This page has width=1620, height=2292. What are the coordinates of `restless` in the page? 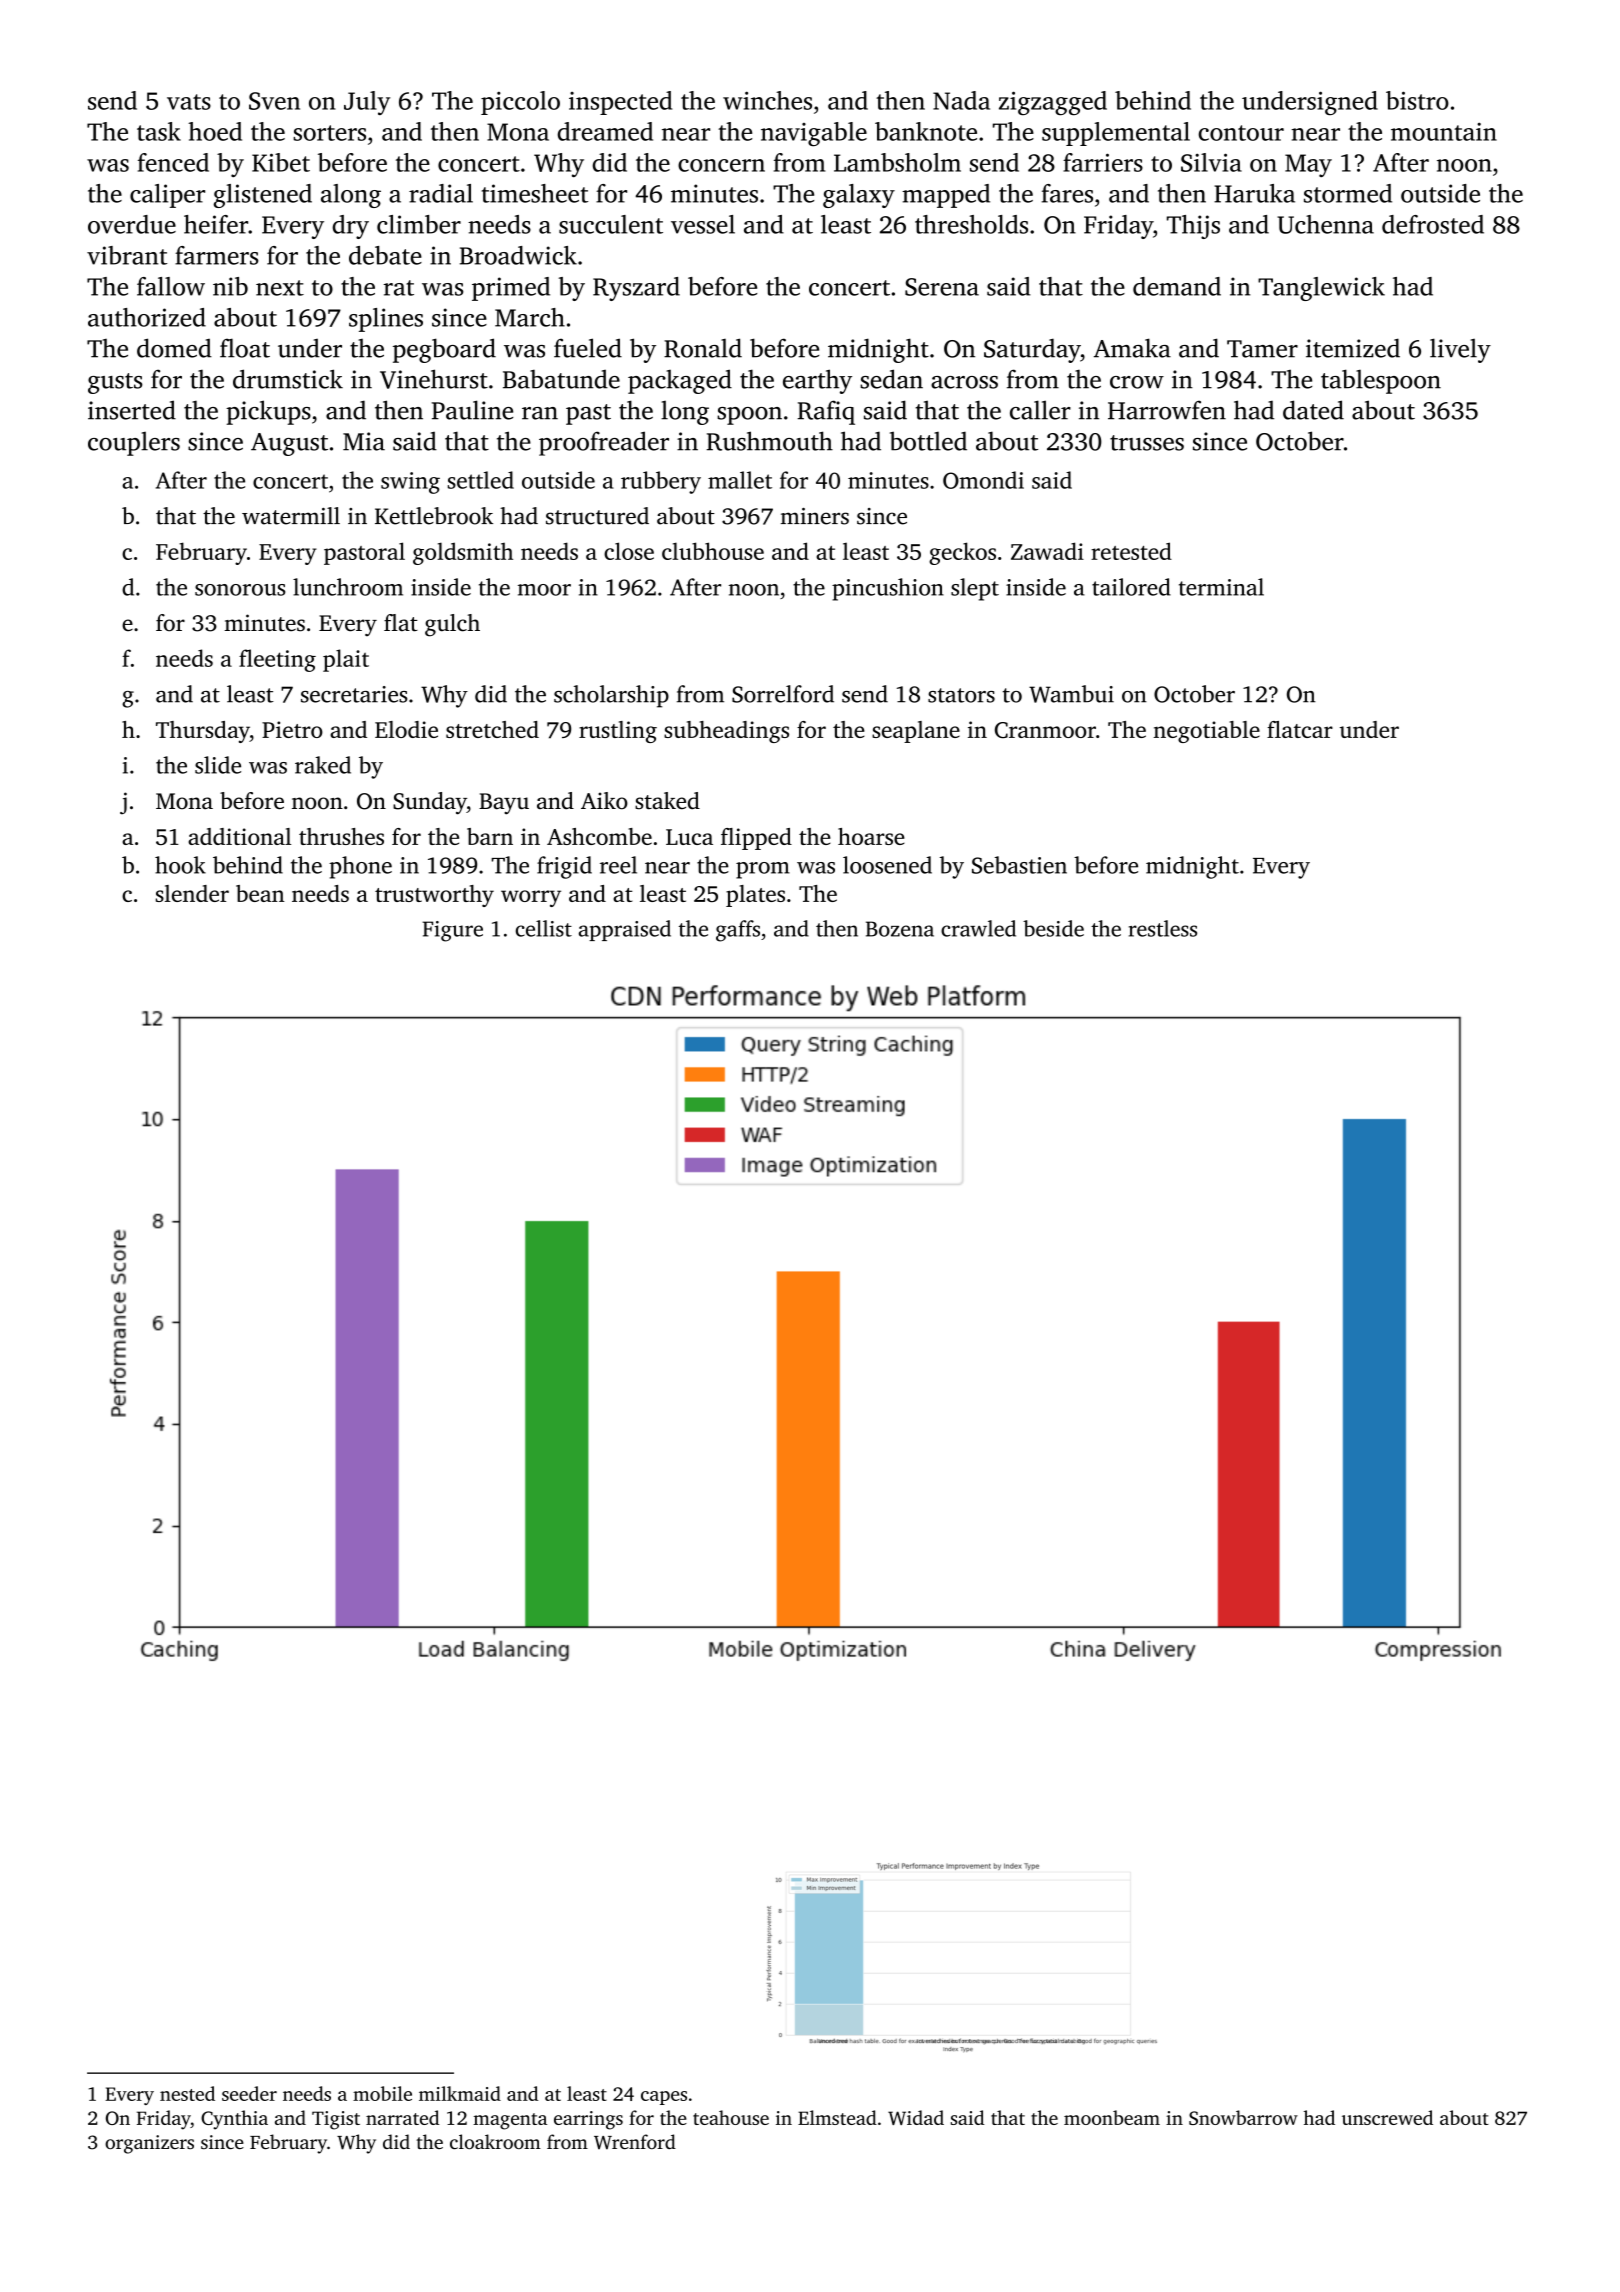 It's located at (1163, 928).
